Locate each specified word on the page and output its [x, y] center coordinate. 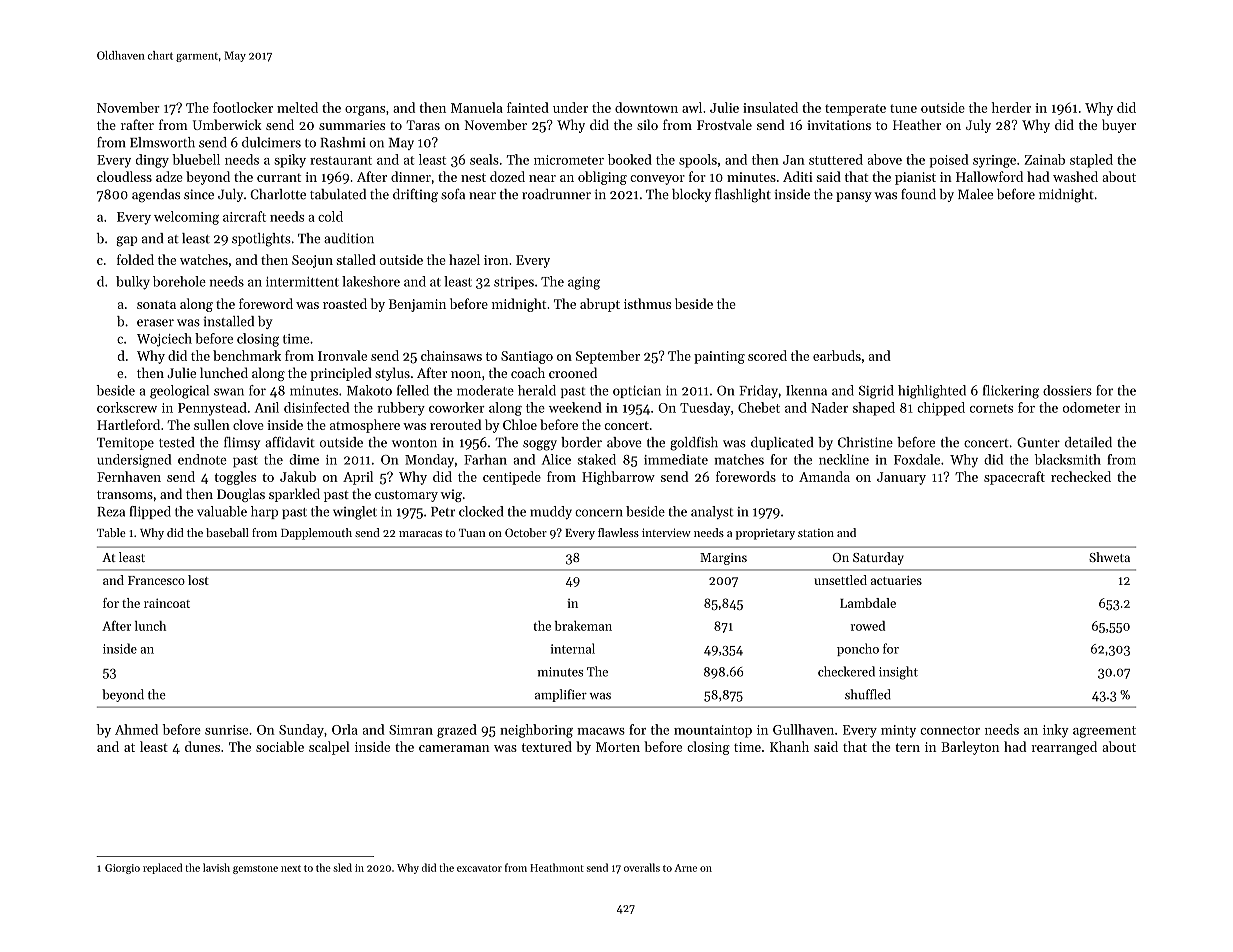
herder [1011, 107]
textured [547, 746]
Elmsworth [162, 142]
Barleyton [970, 748]
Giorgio [122, 869]
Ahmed [136, 729]
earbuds [837, 355]
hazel [464, 259]
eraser [155, 323]
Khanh [789, 746]
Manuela [477, 107]
